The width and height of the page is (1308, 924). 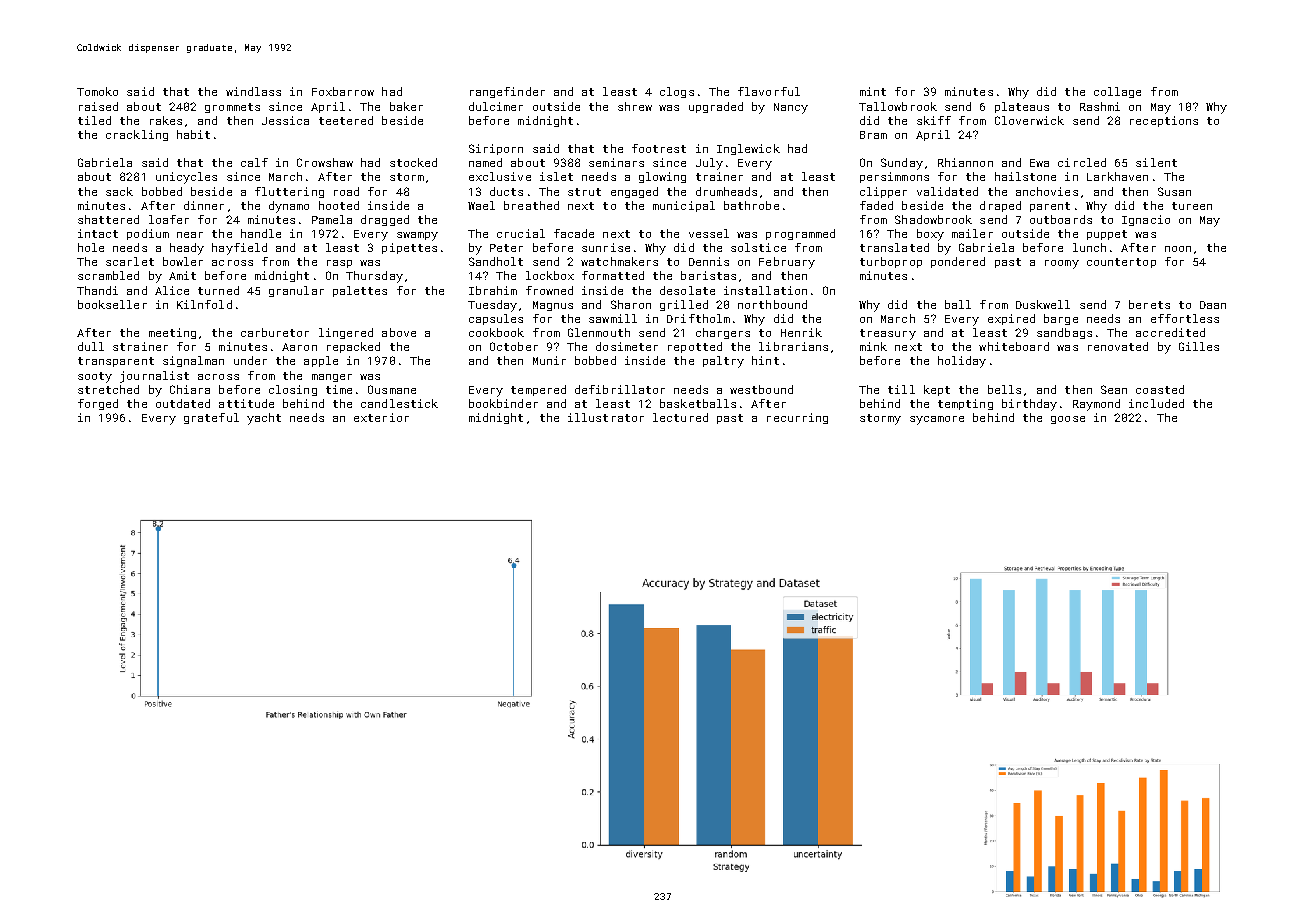 I want to click on frowned, so click(x=549, y=290).
